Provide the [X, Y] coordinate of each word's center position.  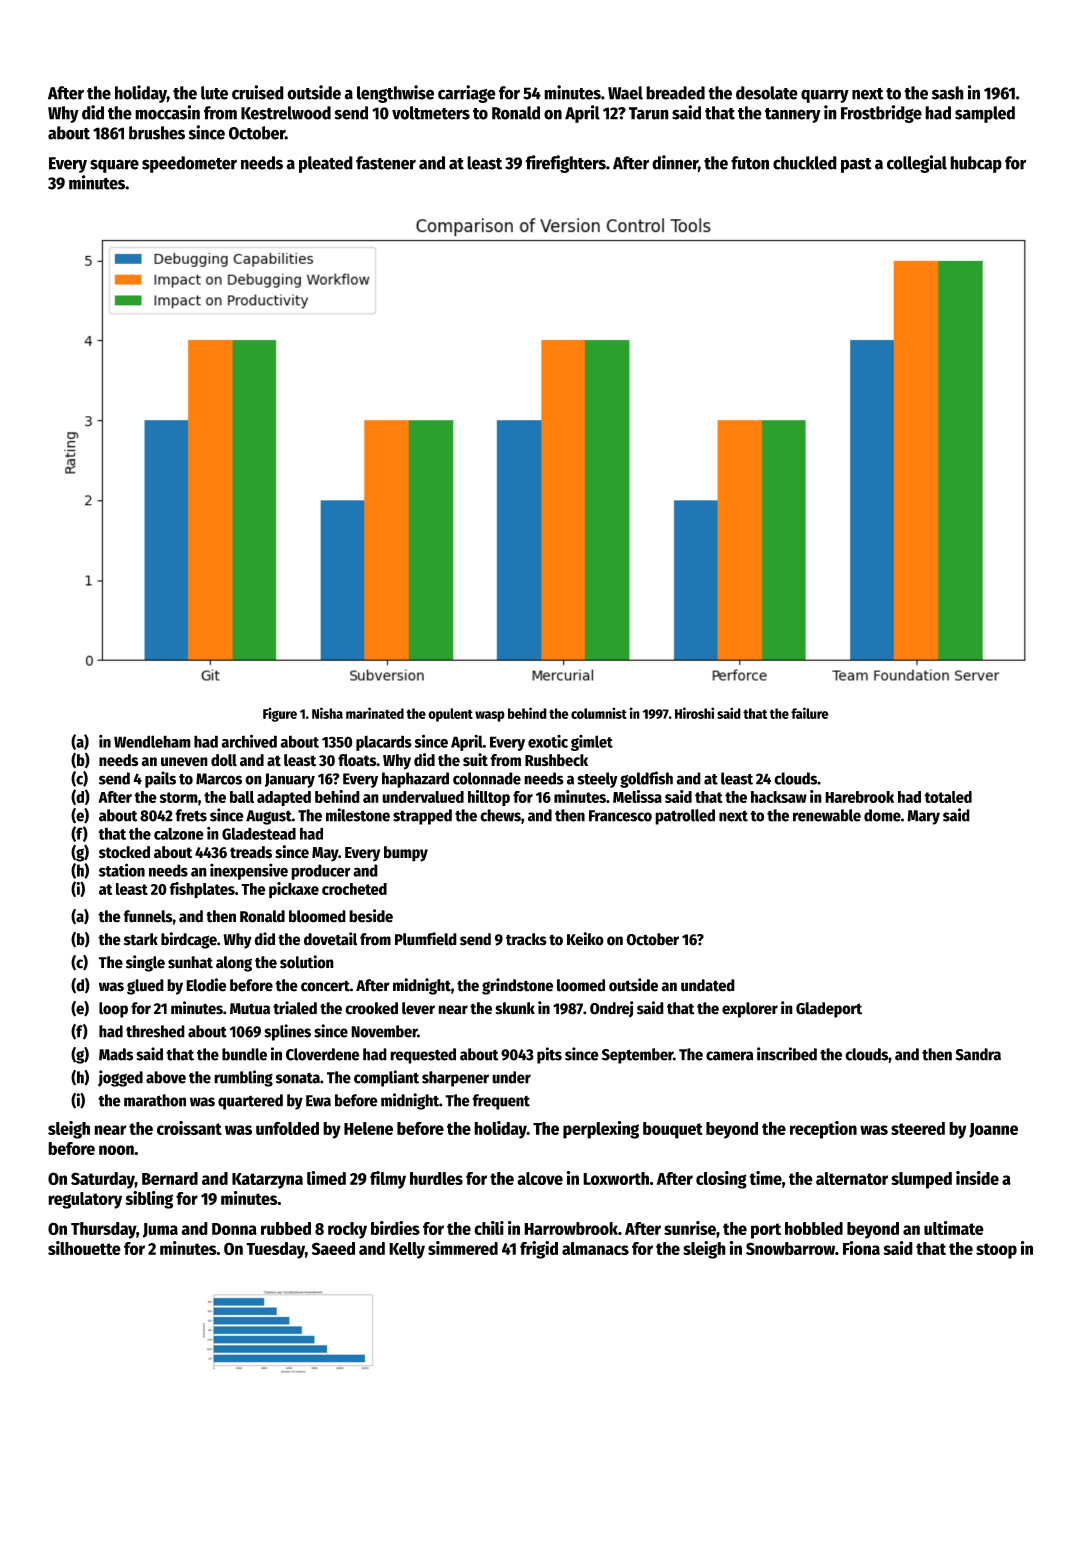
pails [160, 779]
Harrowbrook [571, 1228]
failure [810, 713]
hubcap [976, 164]
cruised [258, 92]
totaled [948, 797]
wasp [490, 716]
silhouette [84, 1248]
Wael [625, 93]
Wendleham [152, 741]
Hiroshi [694, 713]
